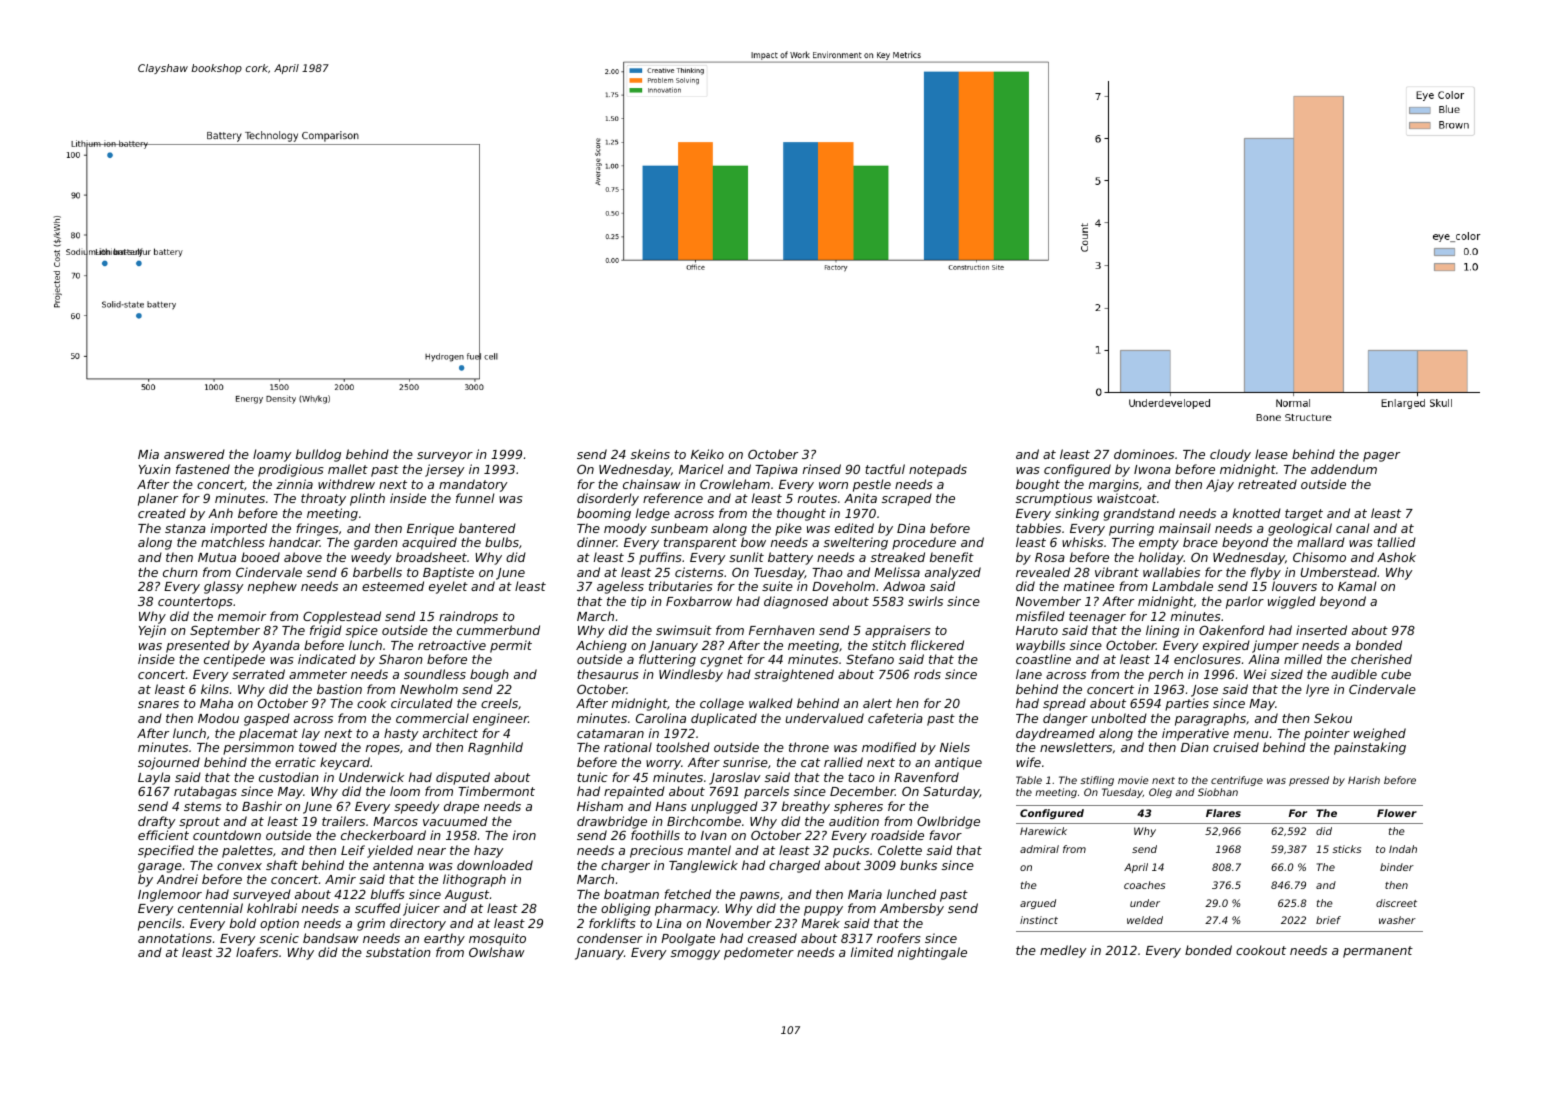 This image has height=1104, width=1561. I want to click on knotted, so click(1257, 513).
